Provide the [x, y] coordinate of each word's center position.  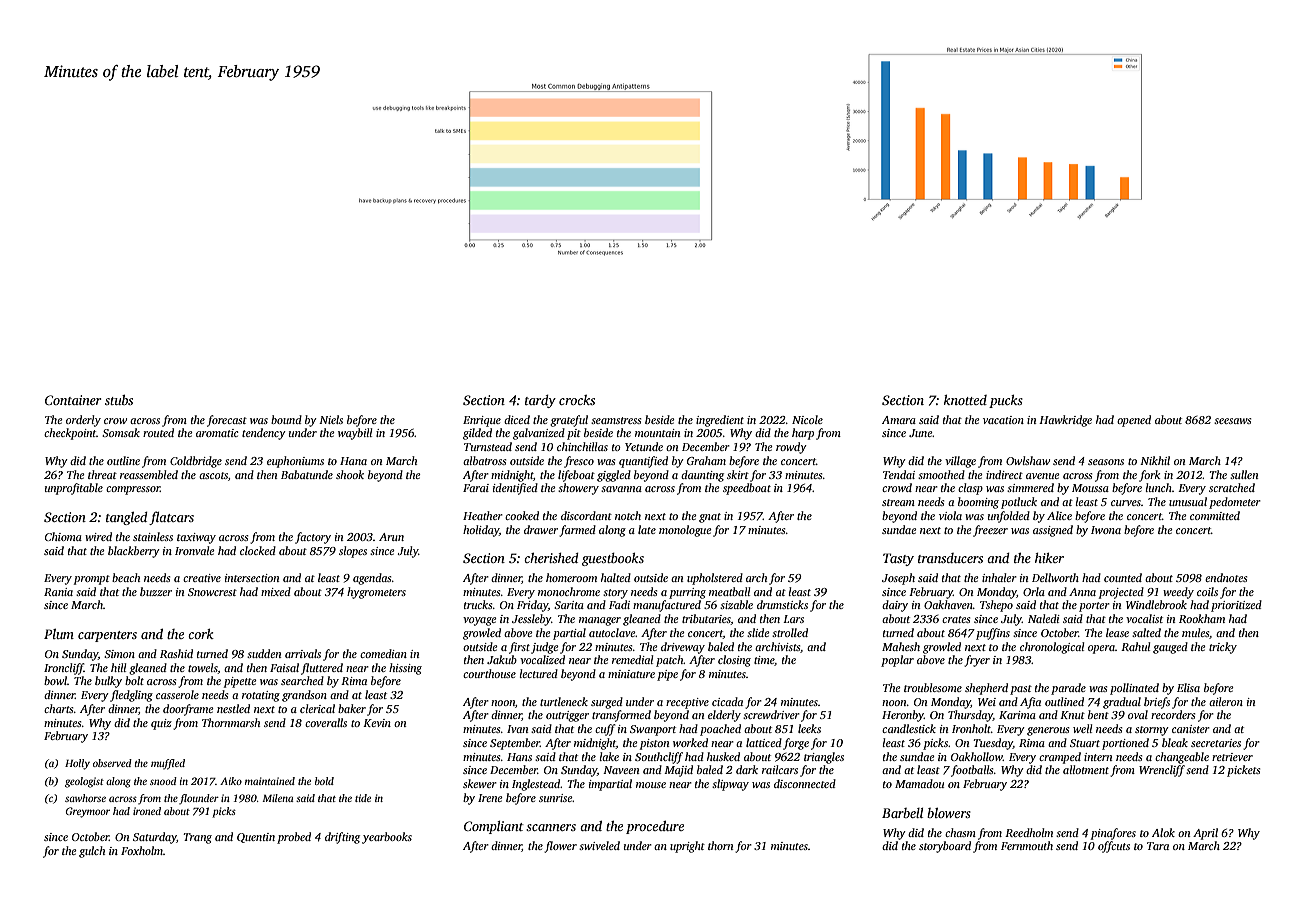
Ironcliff [64, 669]
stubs [119, 400]
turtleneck [564, 701]
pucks [1006, 401]
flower [560, 847]
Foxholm [142, 850]
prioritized [1236, 606]
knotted [965, 400]
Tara [1158, 846]
